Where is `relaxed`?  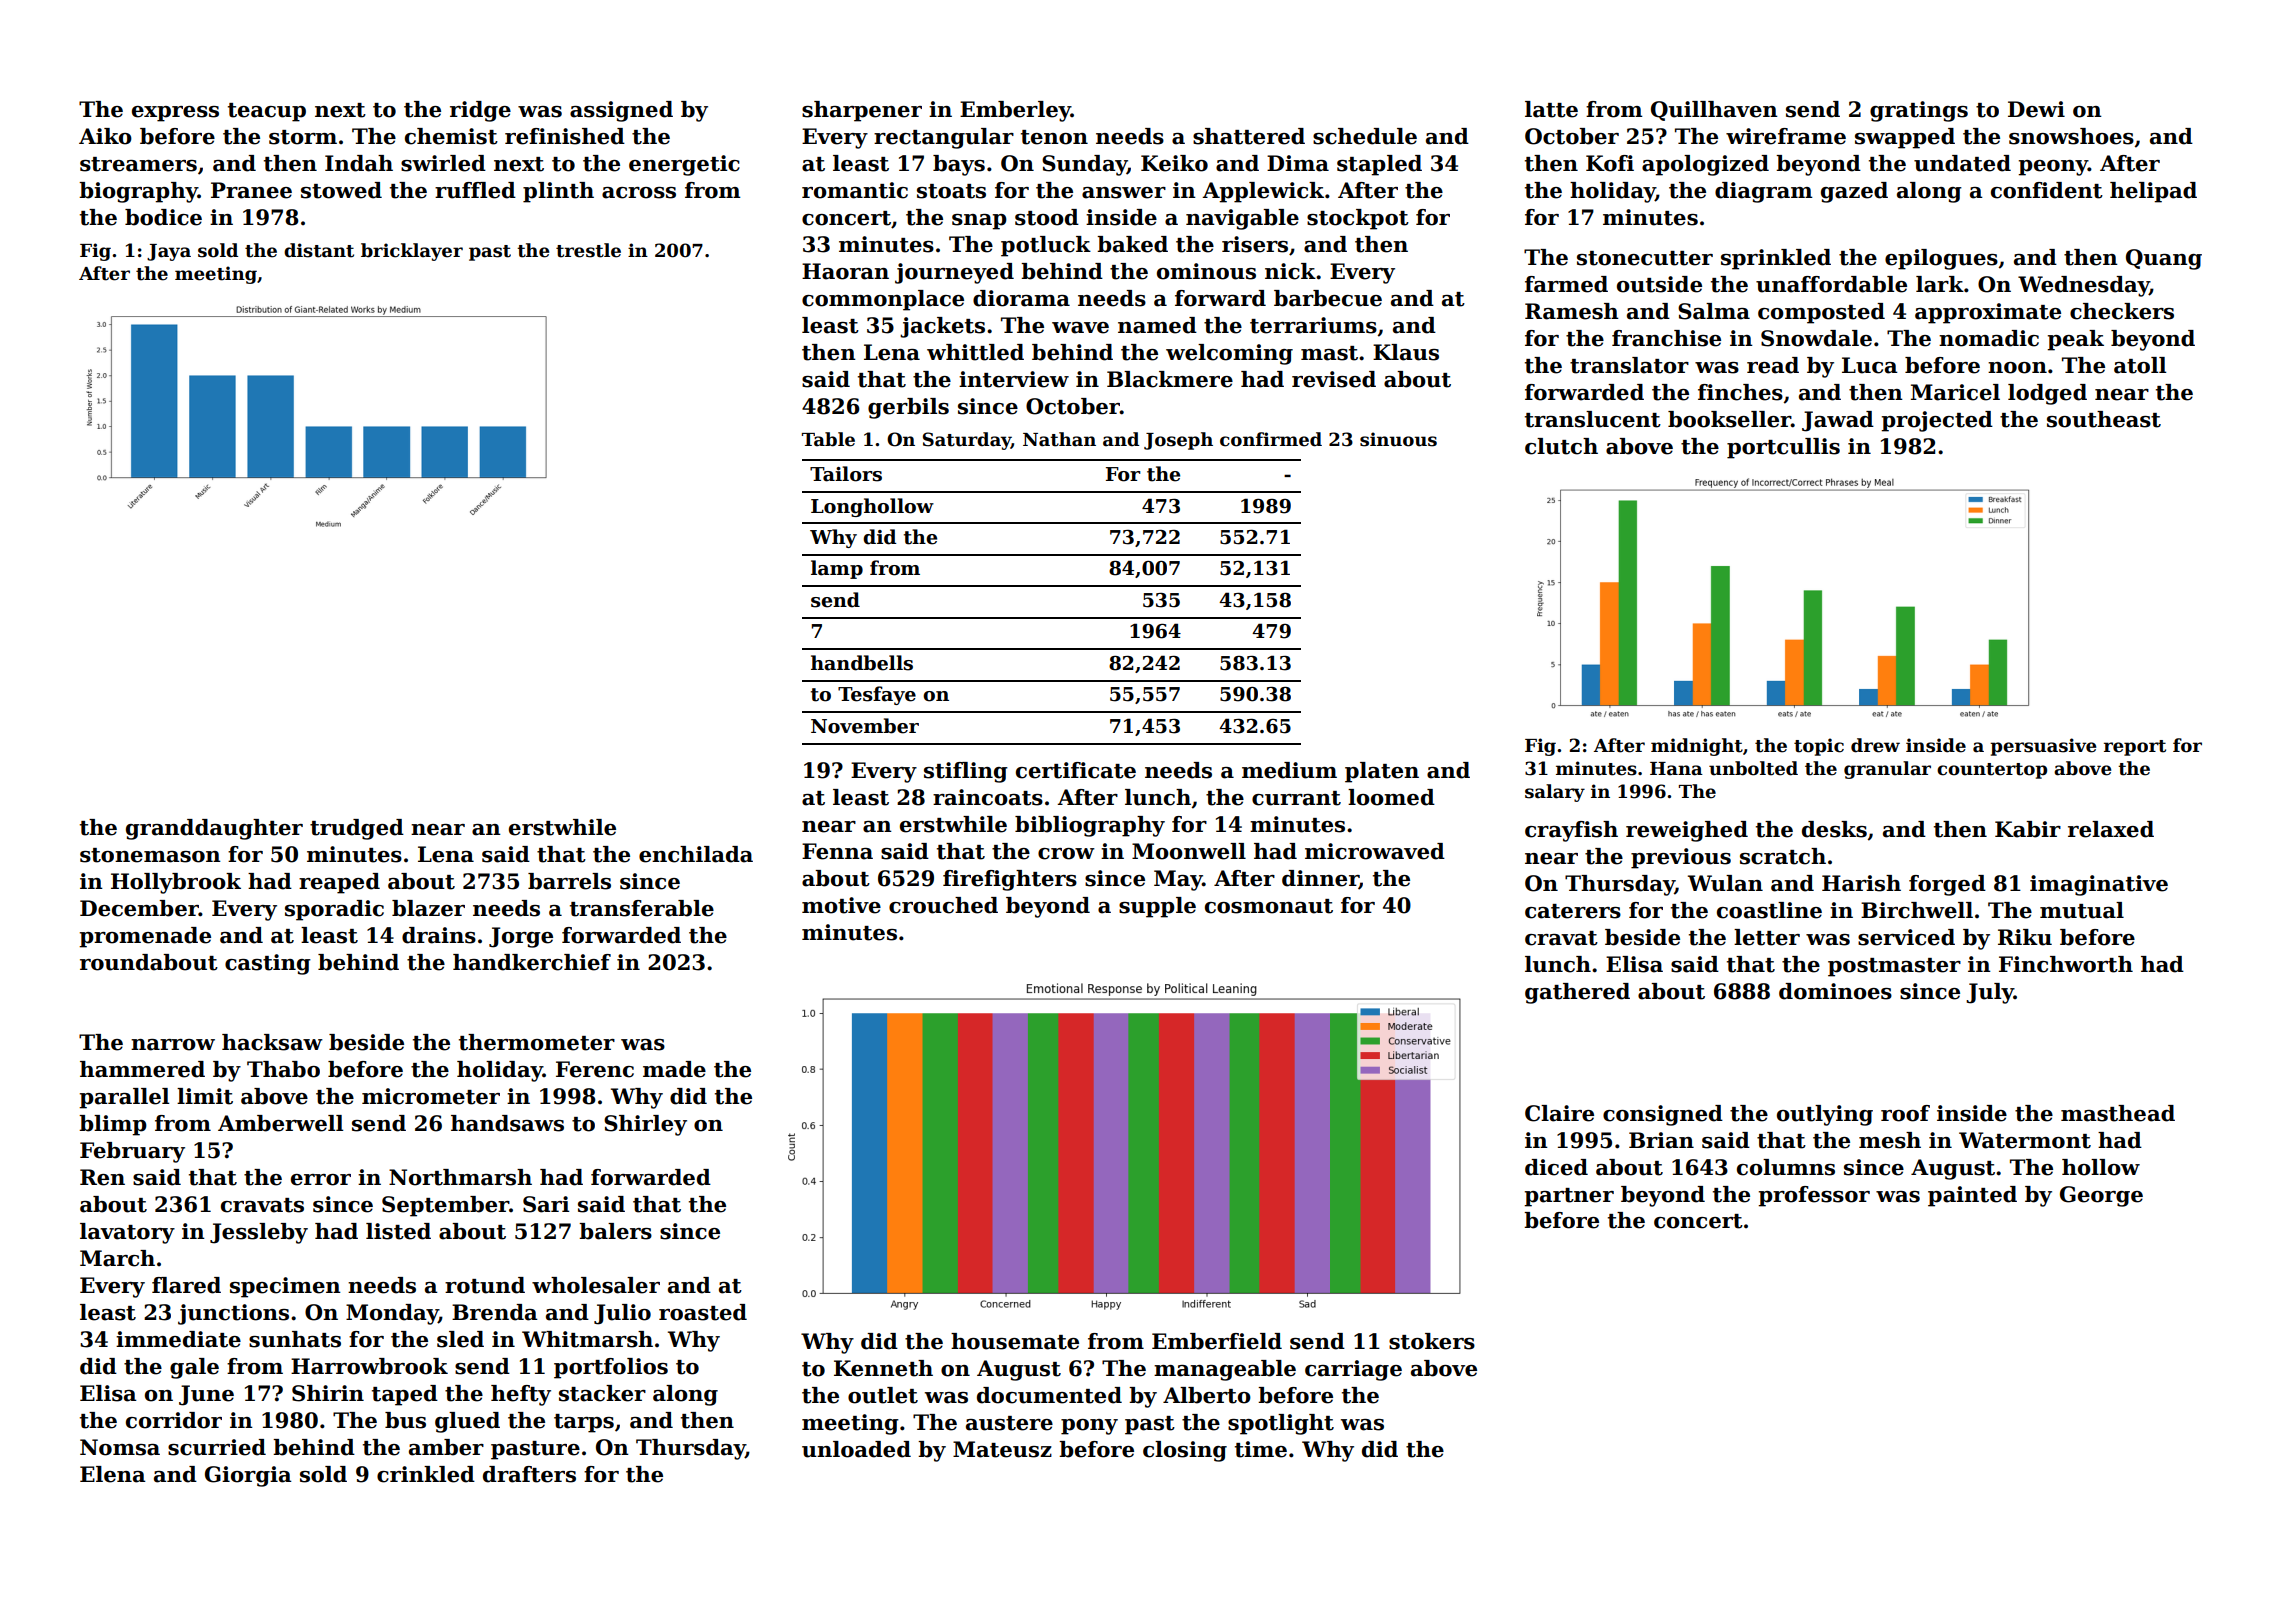
relaxed is located at coordinates (2111, 829).
